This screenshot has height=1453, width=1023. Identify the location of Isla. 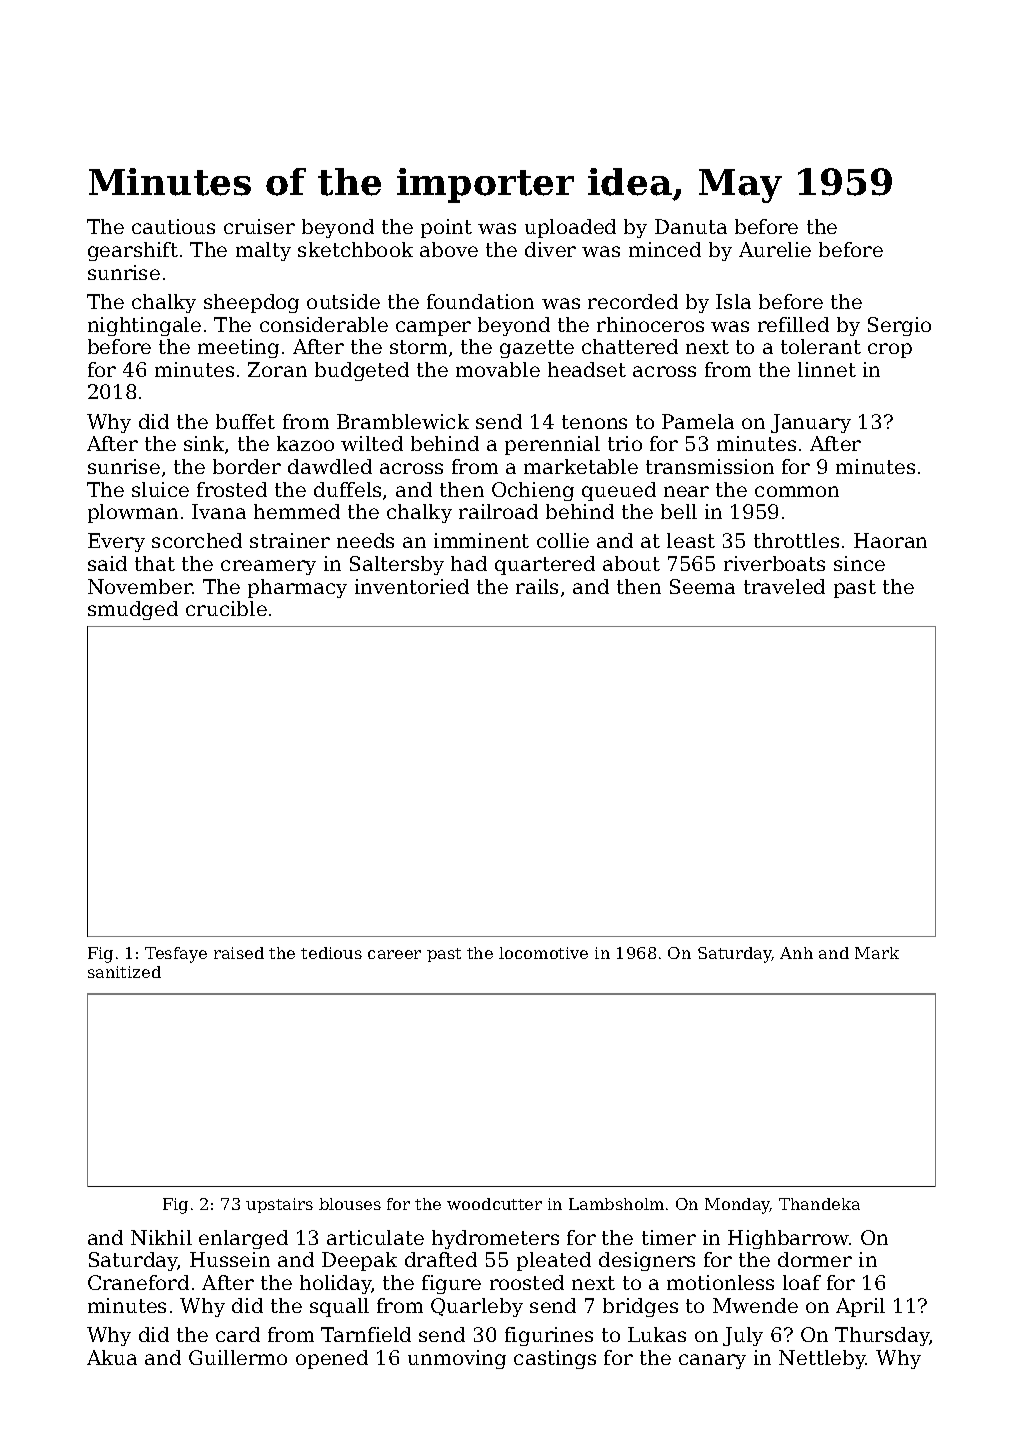
(733, 301).
